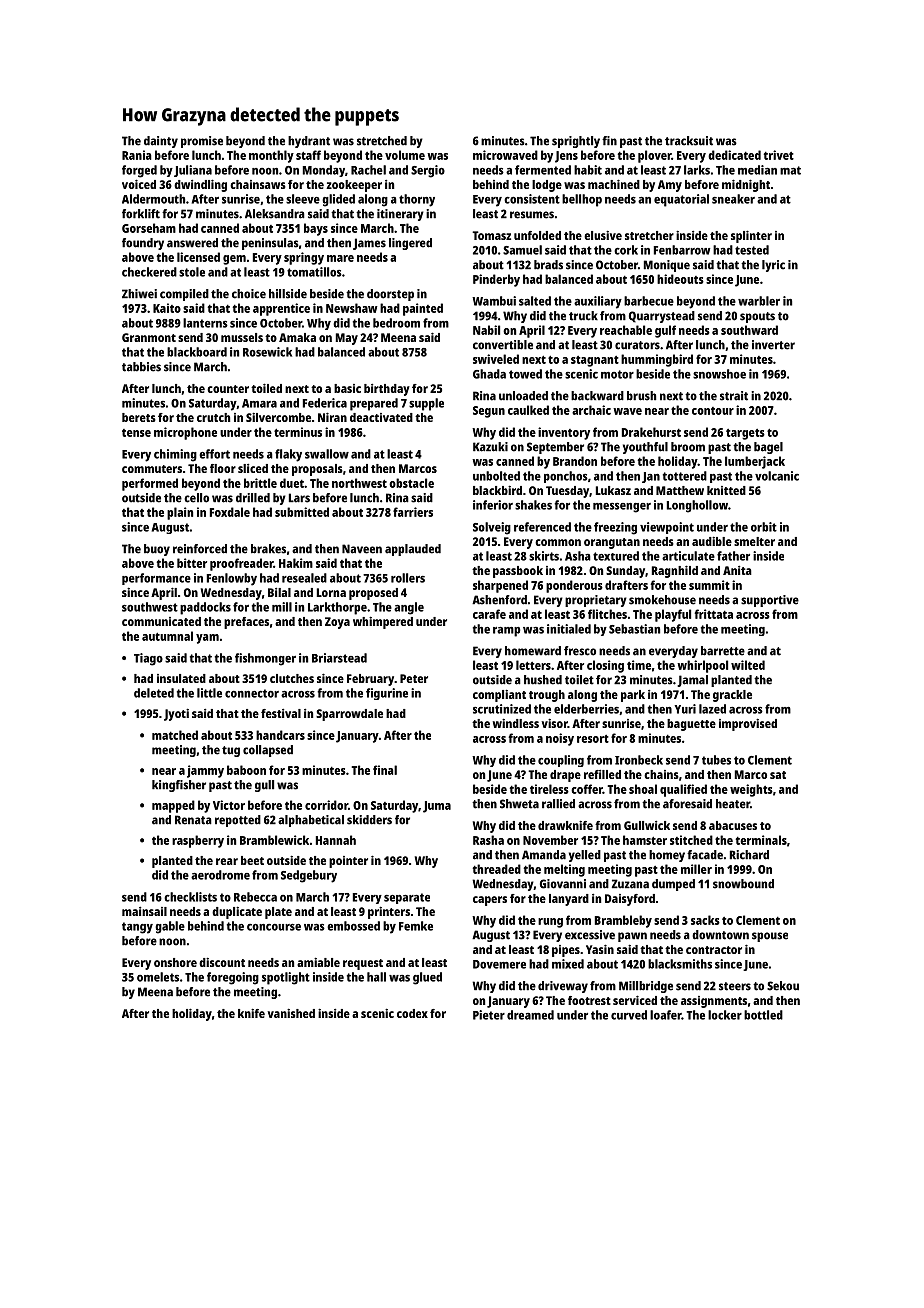  Describe the element at coordinates (764, 527) in the screenshot. I see `orbit` at that location.
